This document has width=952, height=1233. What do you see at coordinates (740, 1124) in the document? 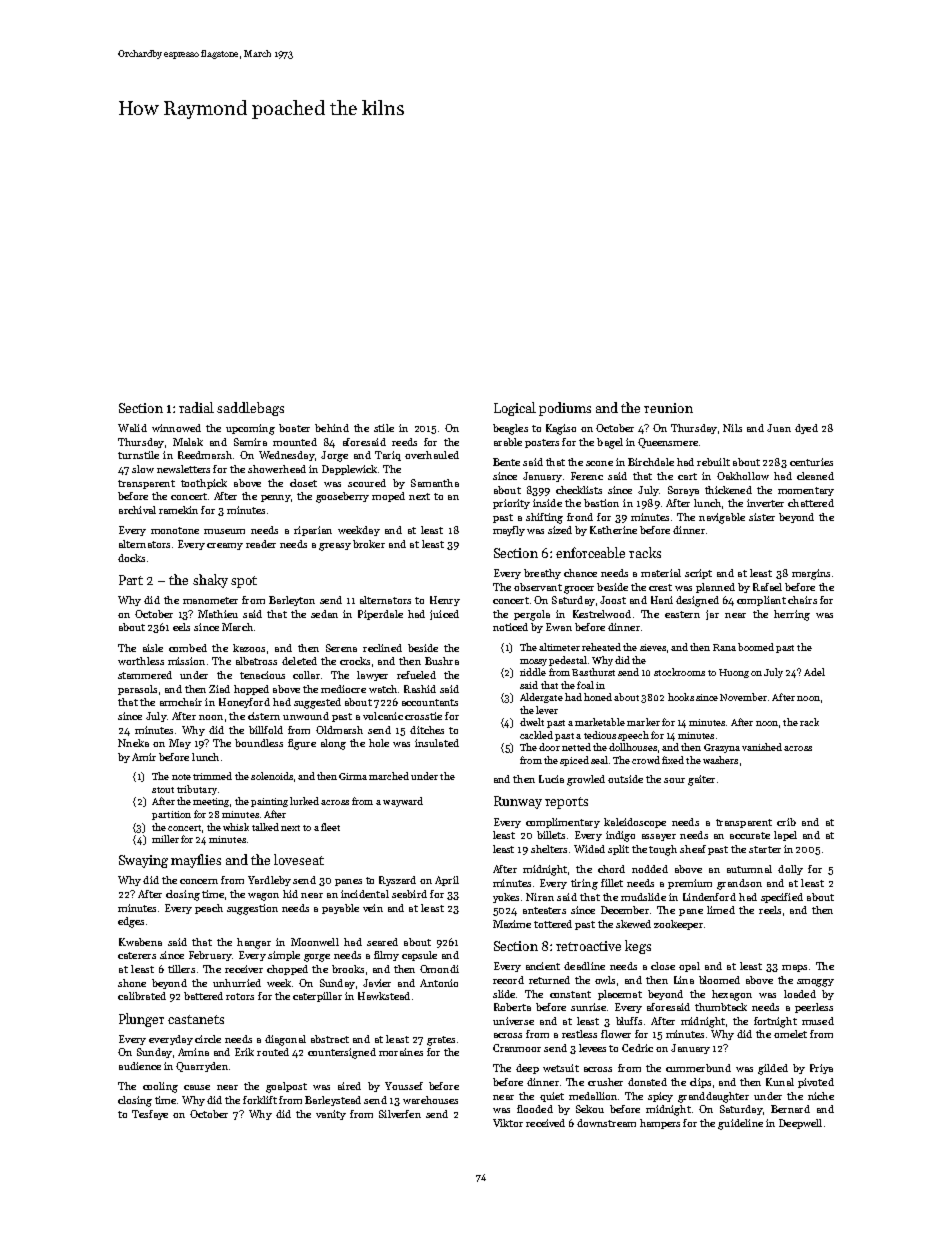
I see `guideline` at bounding box center [740, 1124].
